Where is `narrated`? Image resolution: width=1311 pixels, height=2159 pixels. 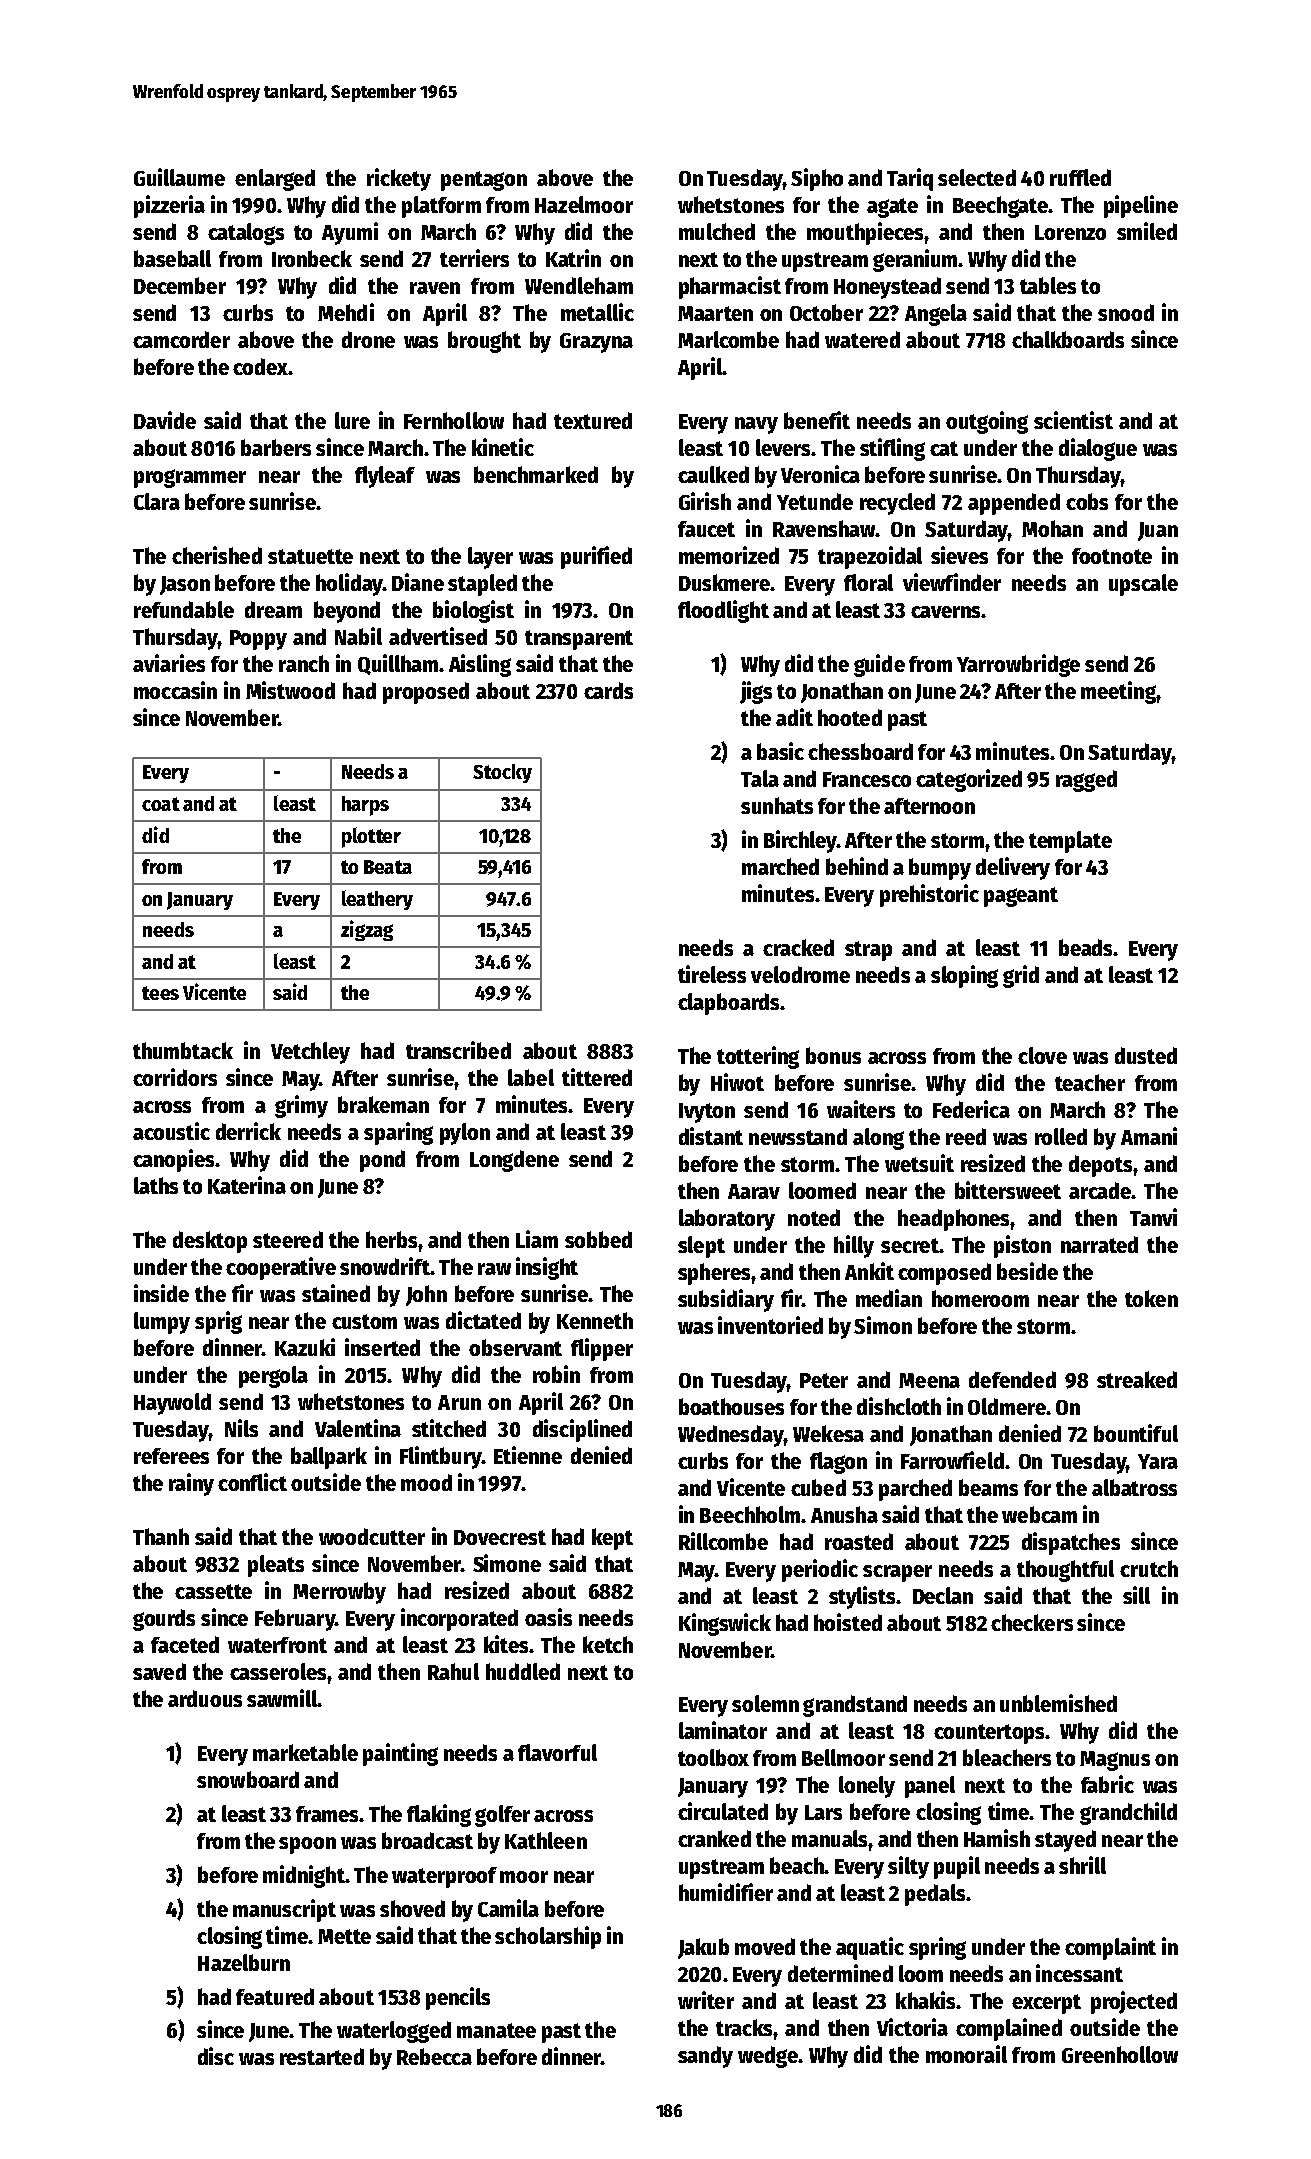
narrated is located at coordinates (1099, 1244).
